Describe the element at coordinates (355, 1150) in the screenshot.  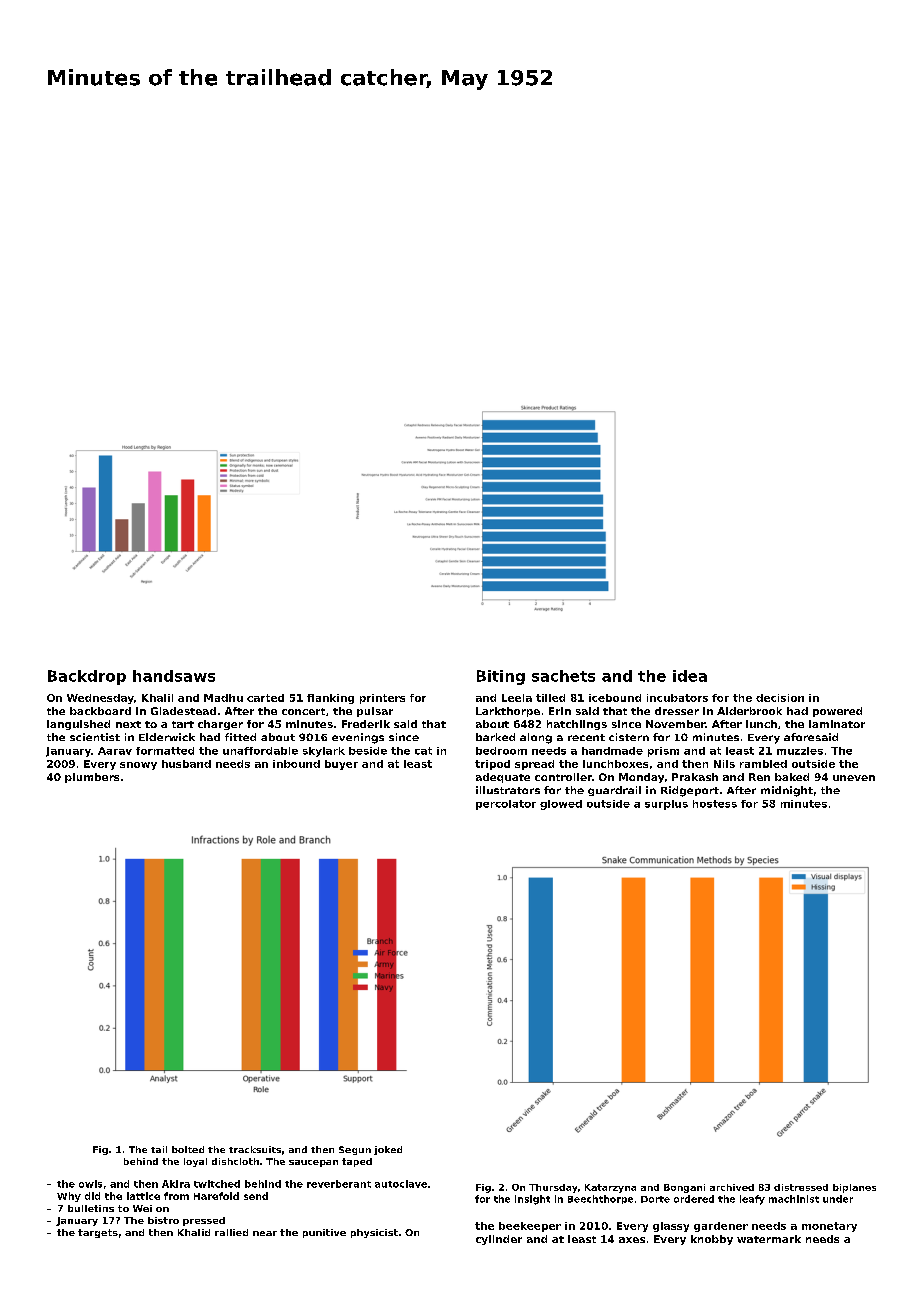
I see `Segun` at that location.
